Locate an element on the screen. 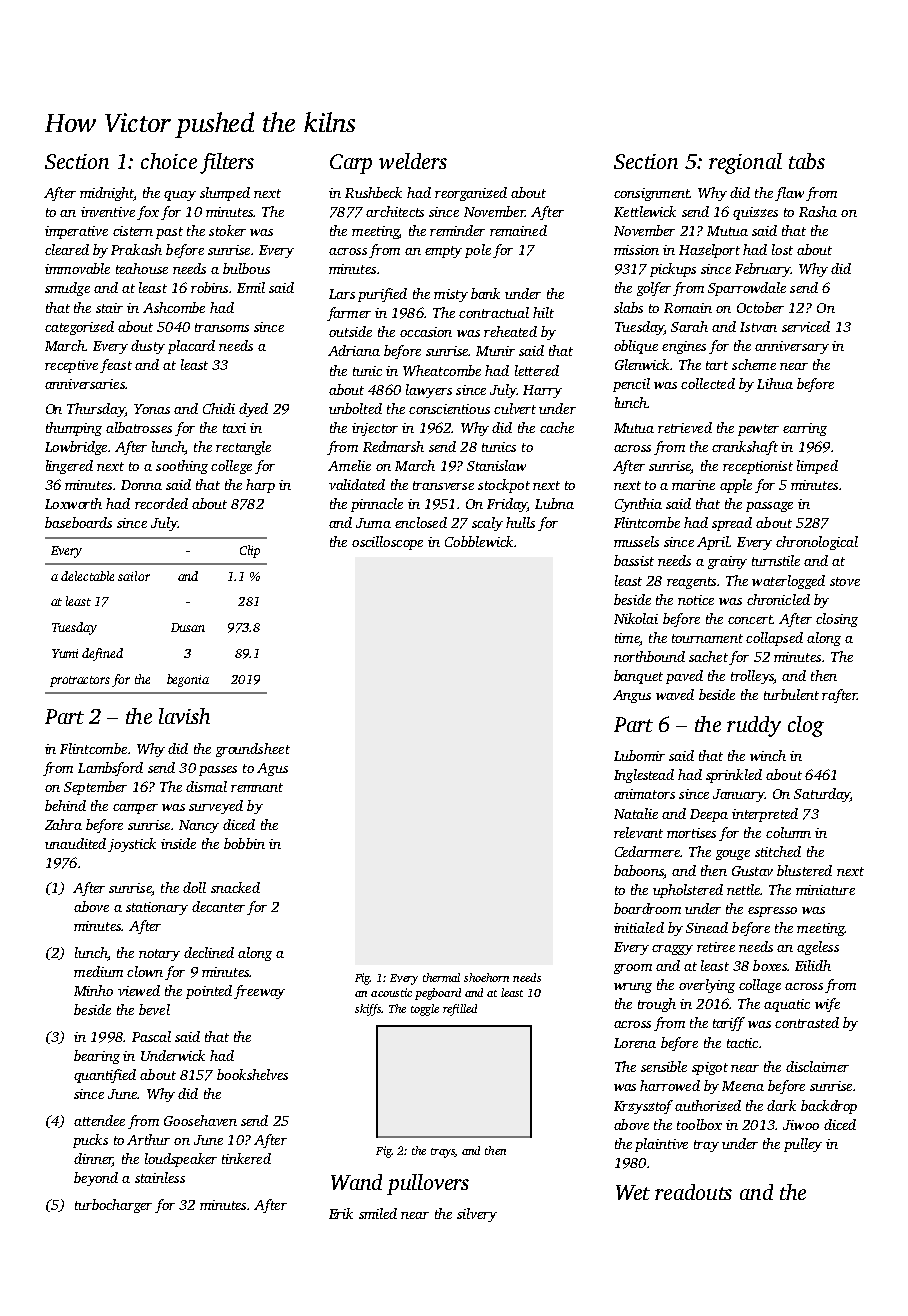  Romain is located at coordinates (688, 308).
